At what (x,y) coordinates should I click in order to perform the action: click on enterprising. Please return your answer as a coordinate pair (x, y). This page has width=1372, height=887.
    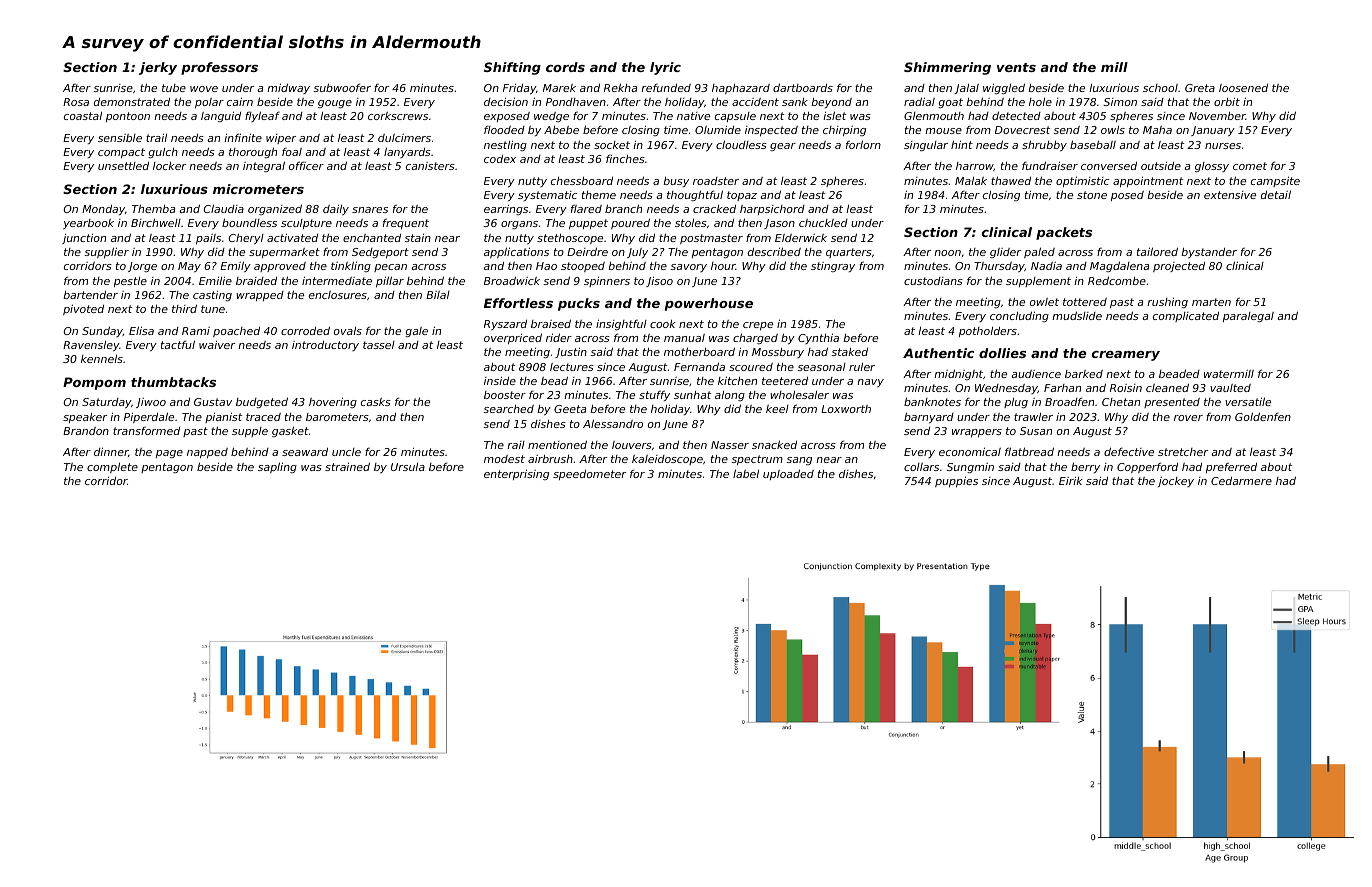
    Looking at the image, I should click on (516, 474).
